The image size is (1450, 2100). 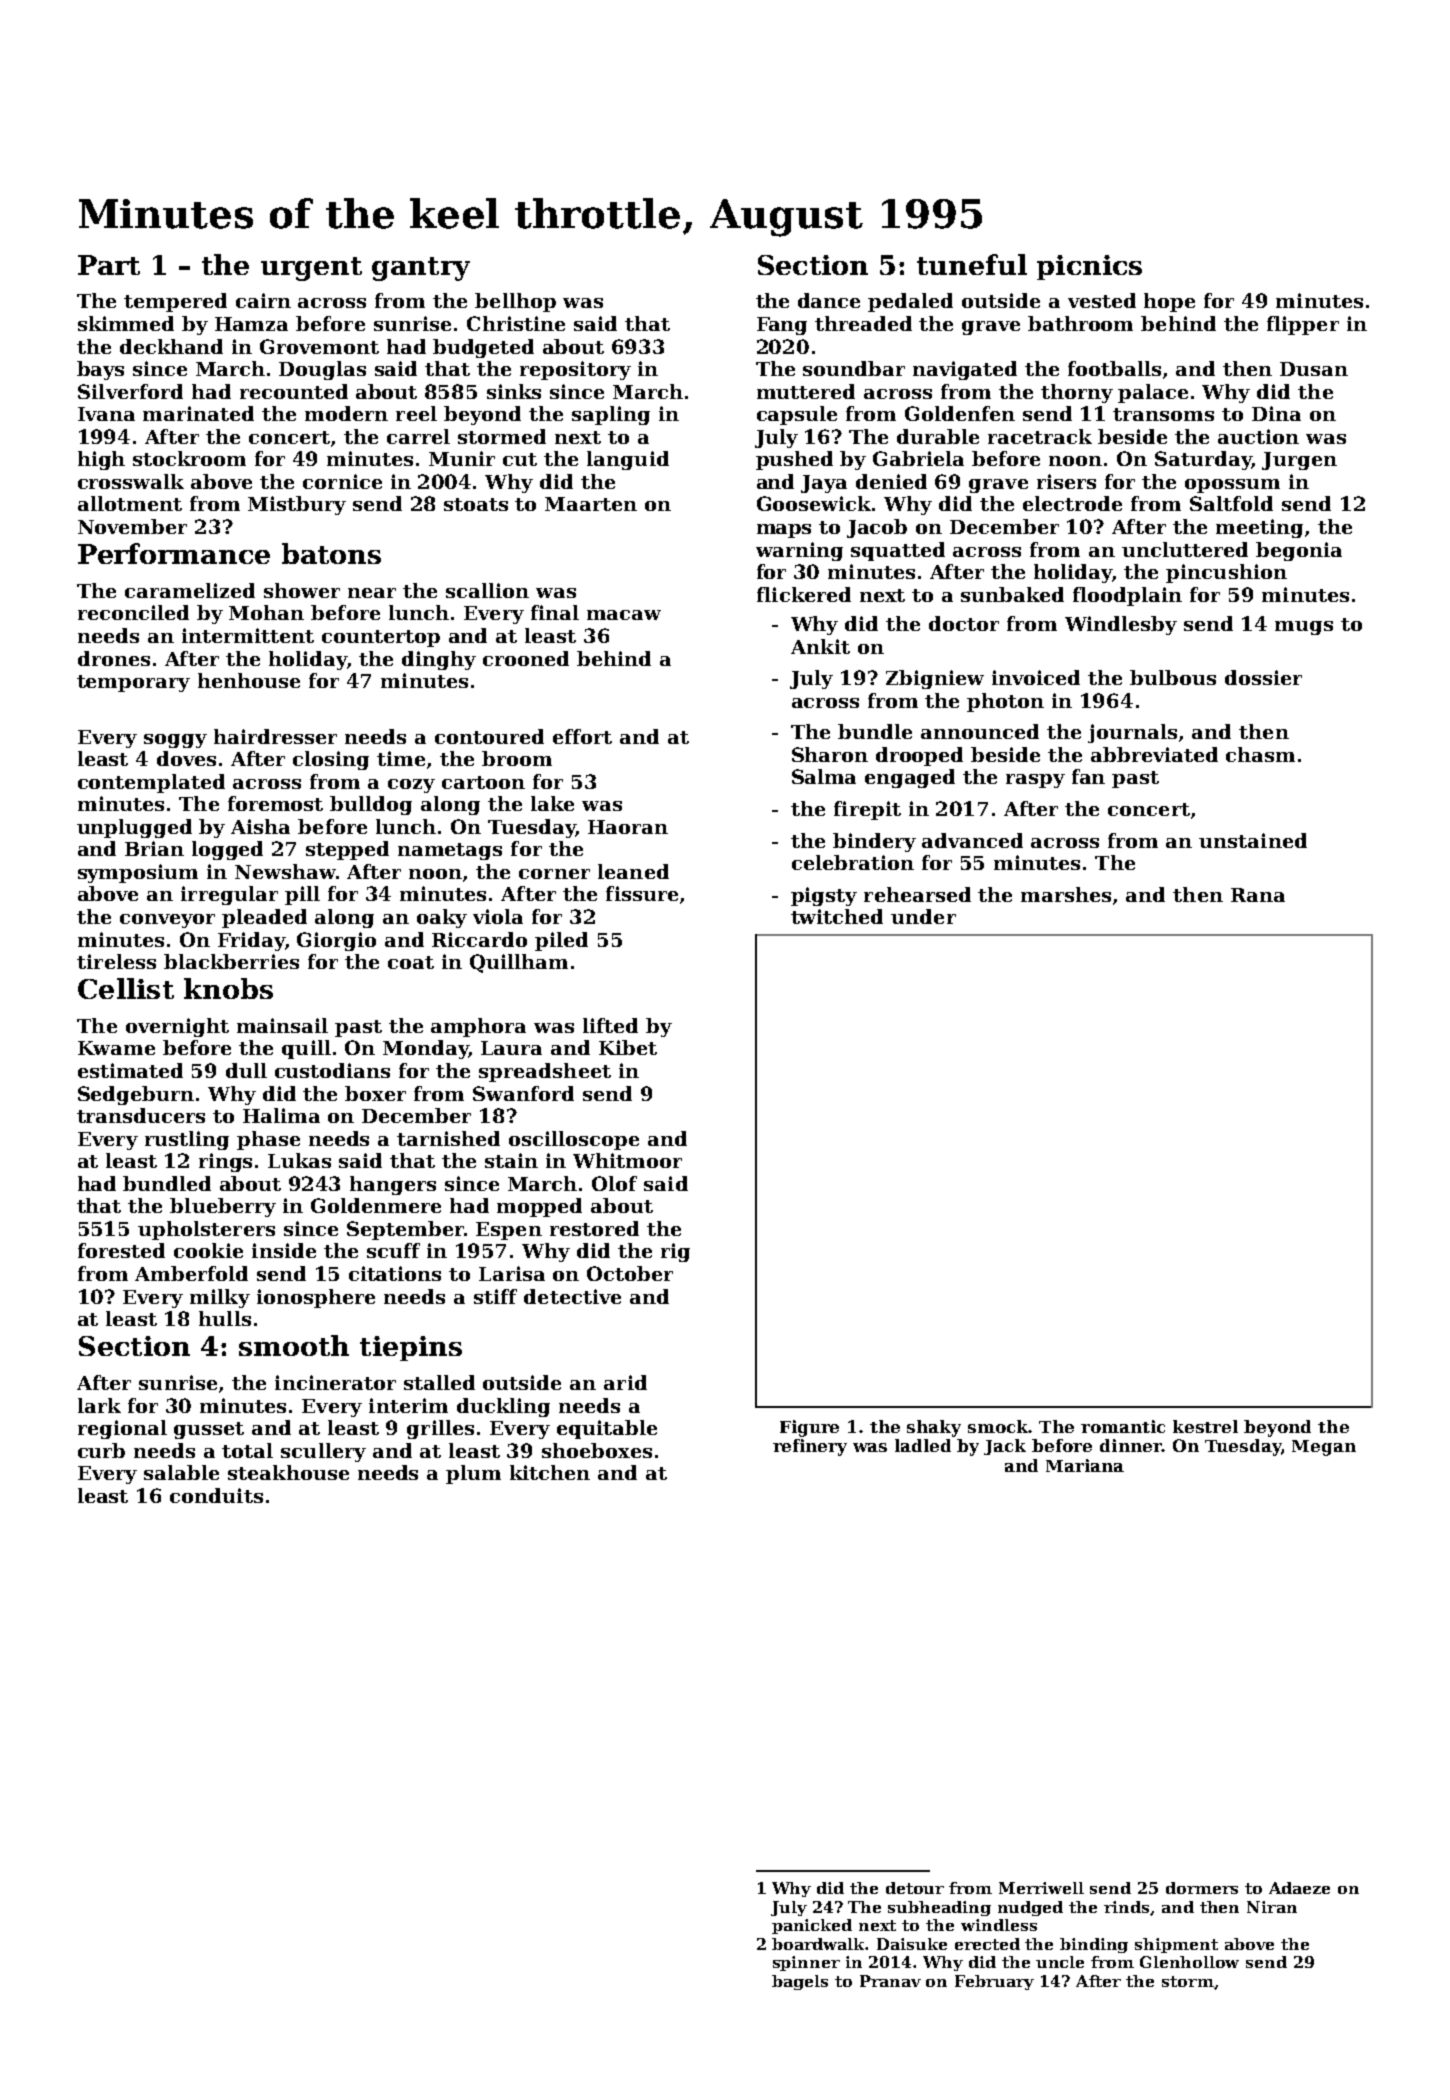 What do you see at coordinates (395, 1273) in the screenshot?
I see `citations` at bounding box center [395, 1273].
